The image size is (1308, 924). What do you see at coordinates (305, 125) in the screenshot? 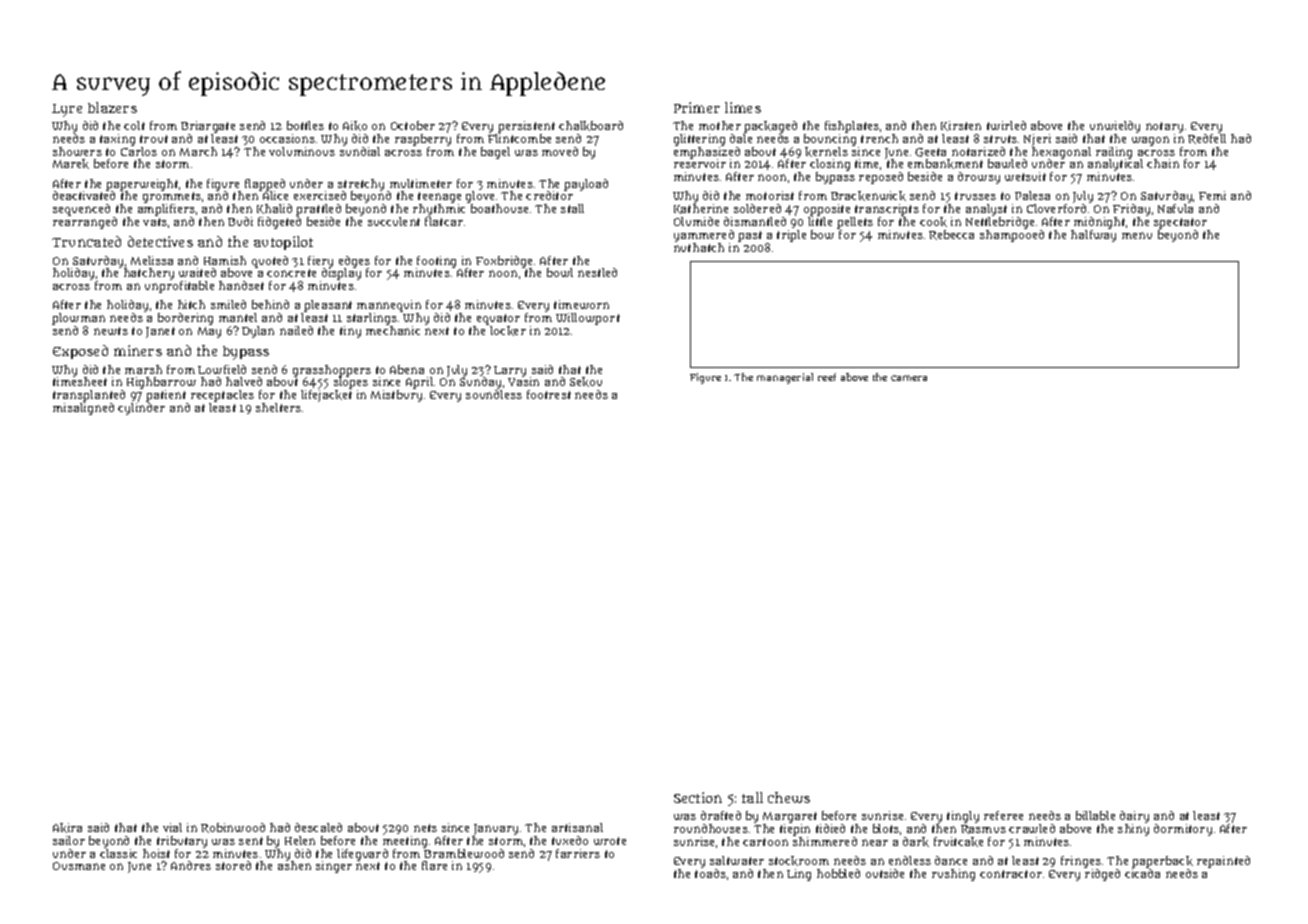
I see `bottles` at bounding box center [305, 125].
